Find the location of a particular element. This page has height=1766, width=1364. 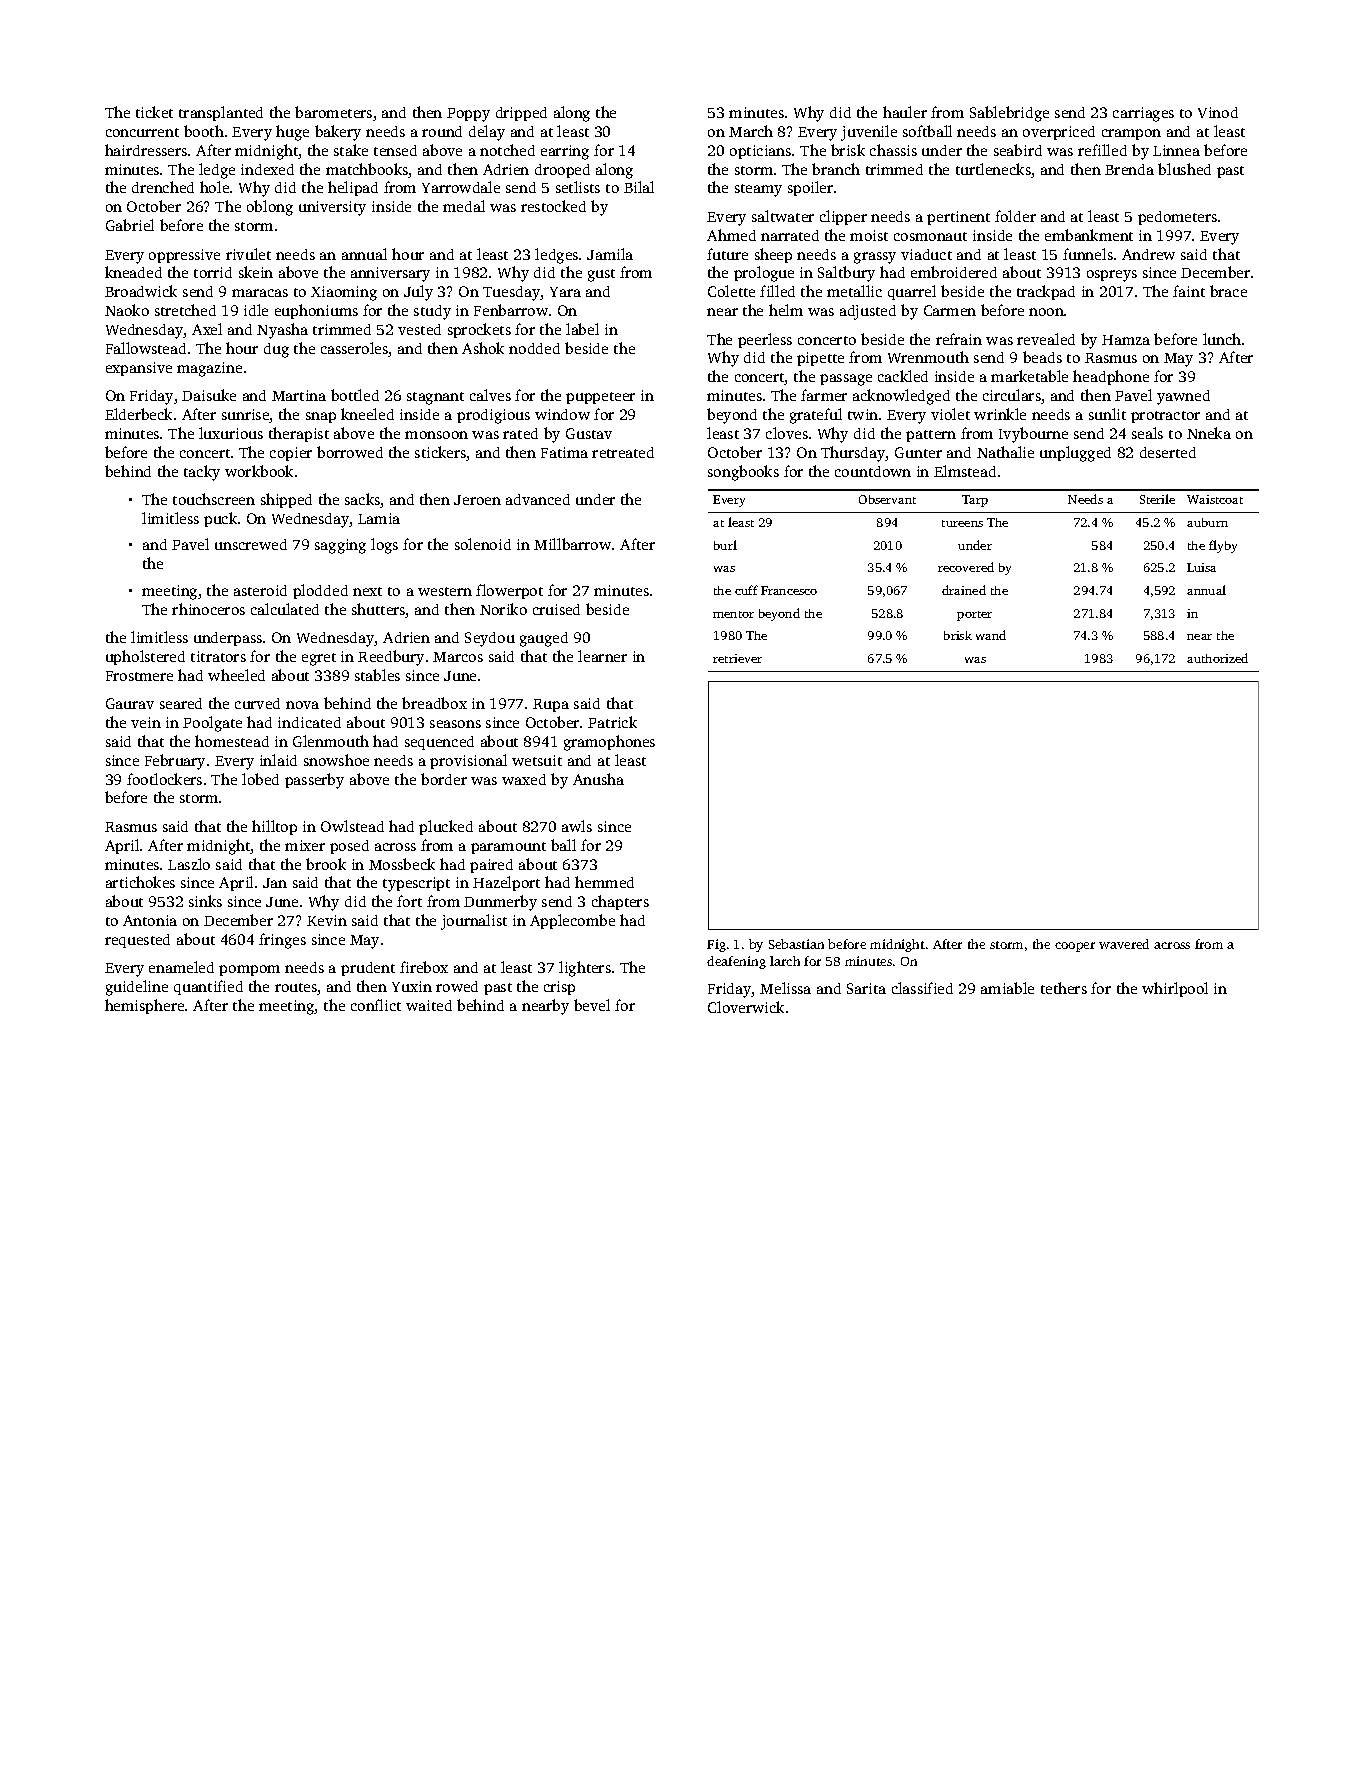

fort is located at coordinates (409, 901).
